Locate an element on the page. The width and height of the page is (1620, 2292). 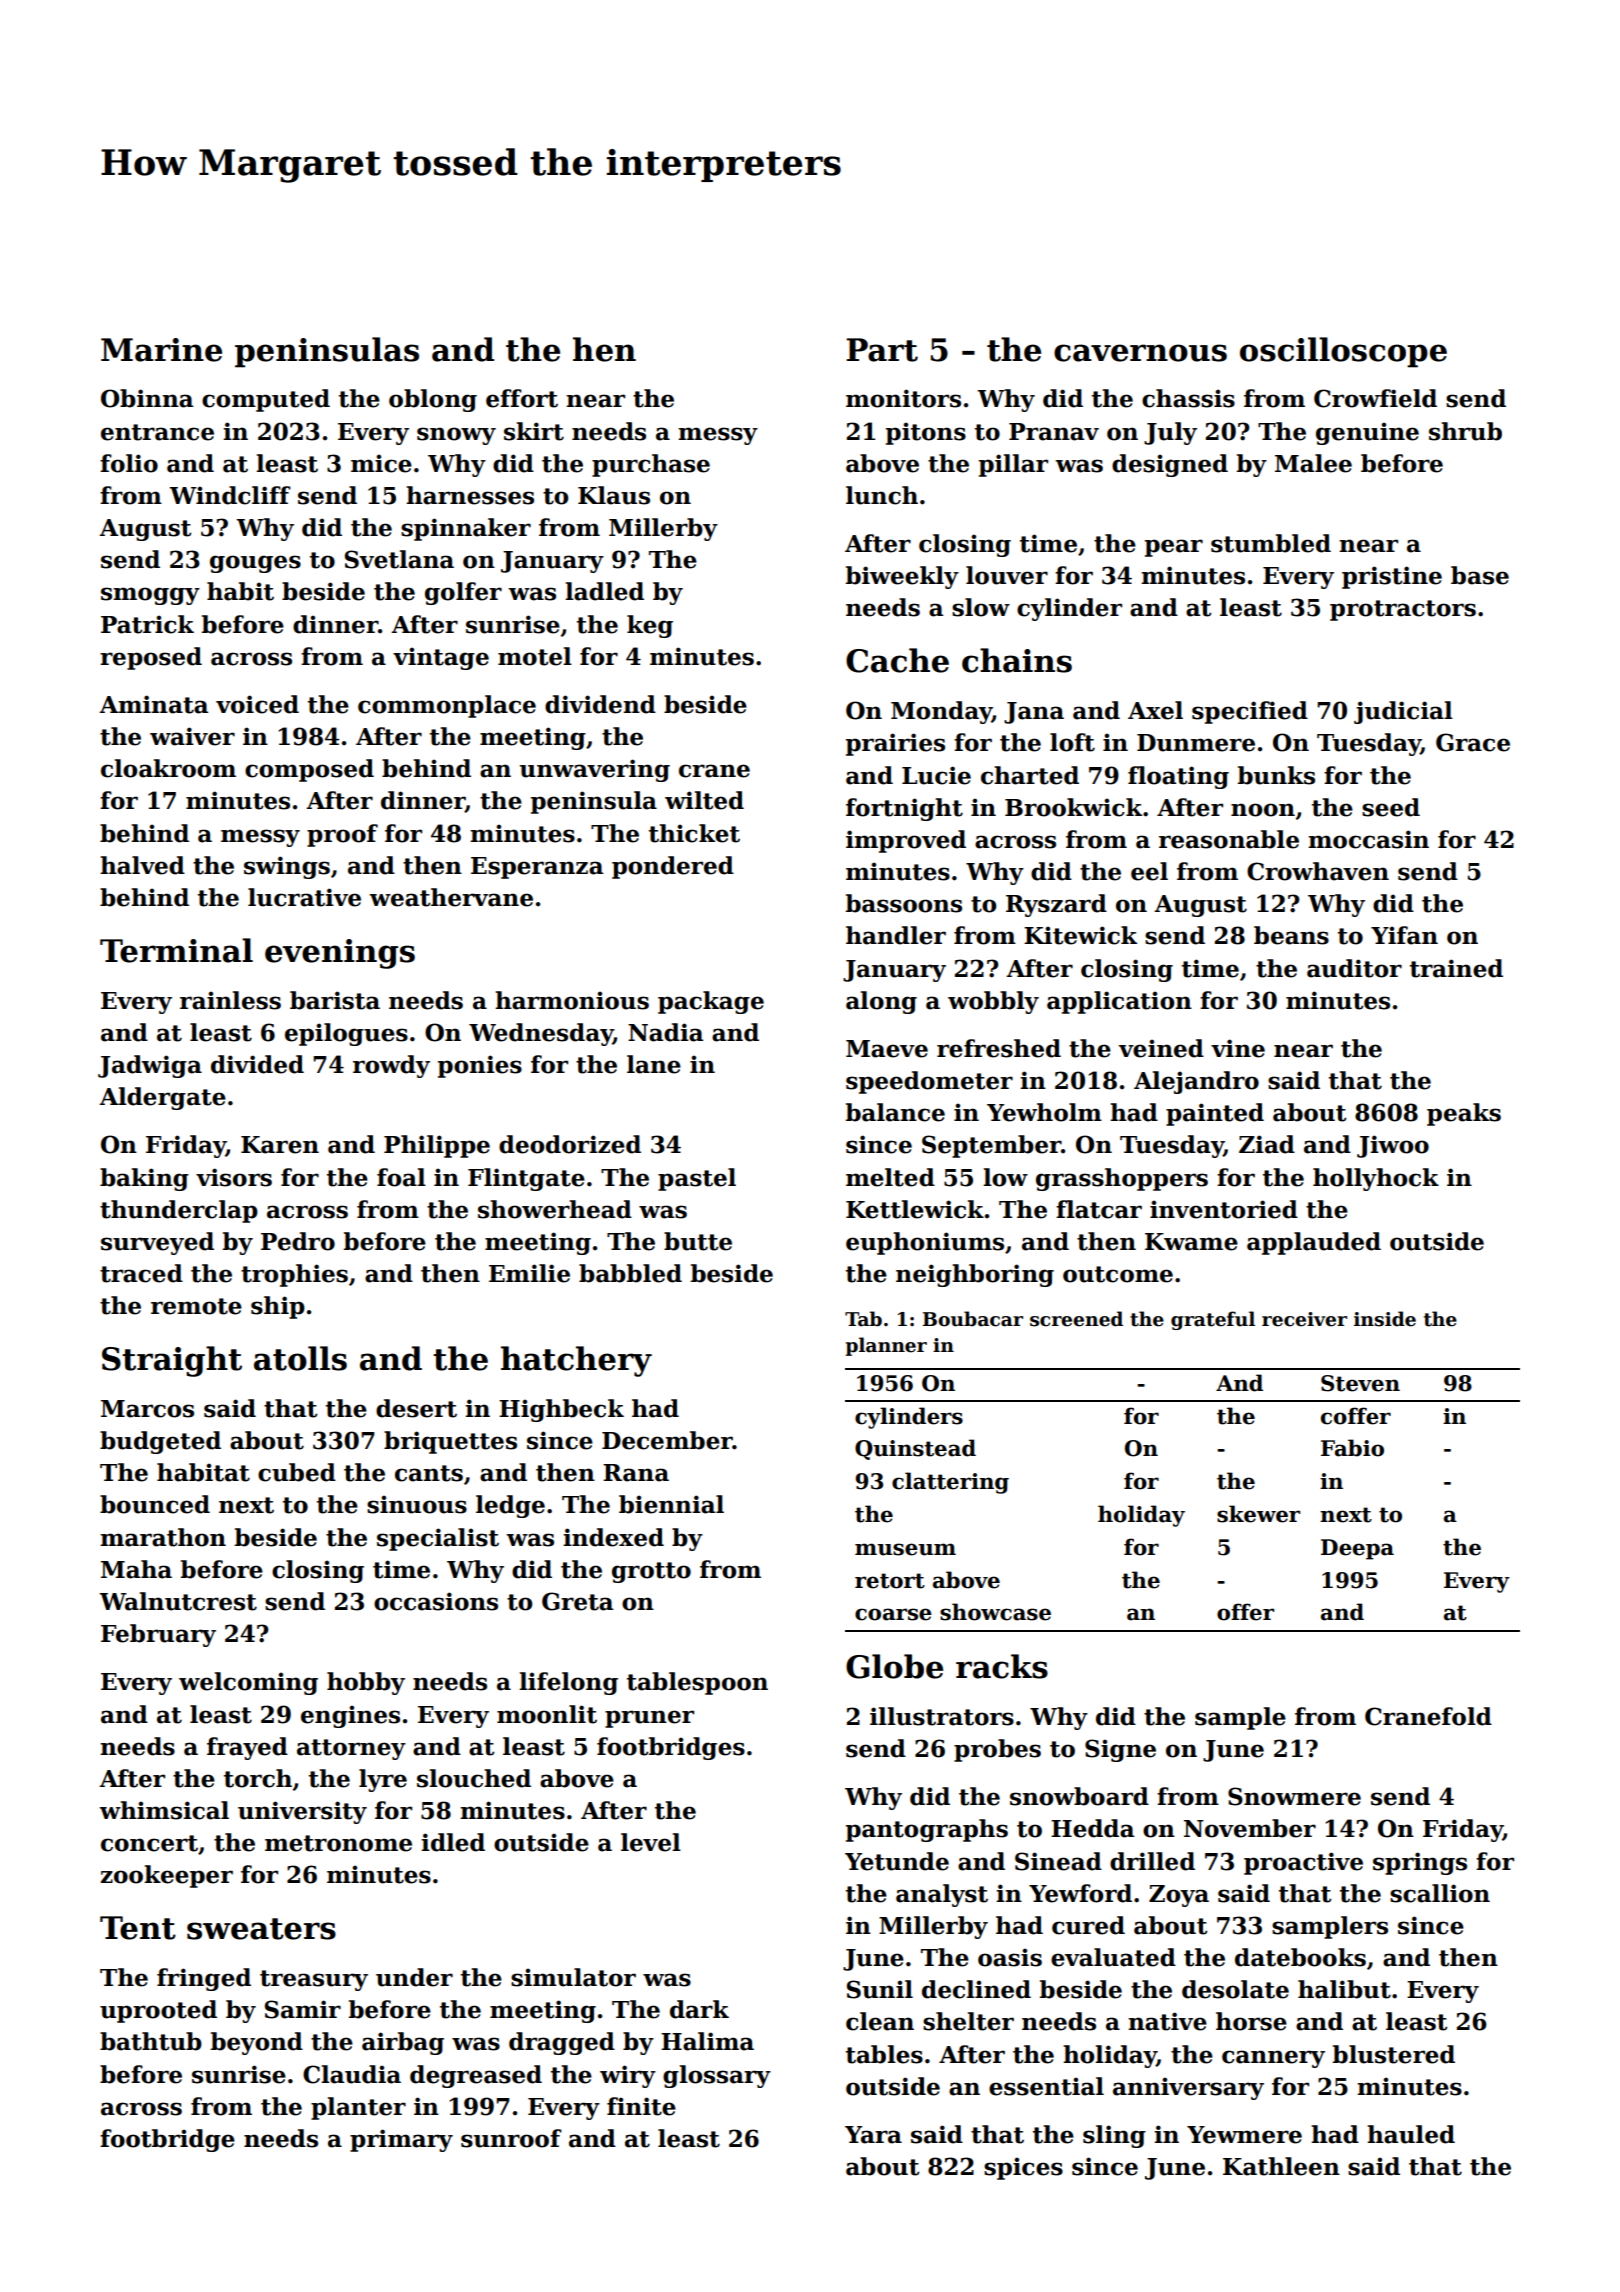
base is located at coordinates (1480, 575).
